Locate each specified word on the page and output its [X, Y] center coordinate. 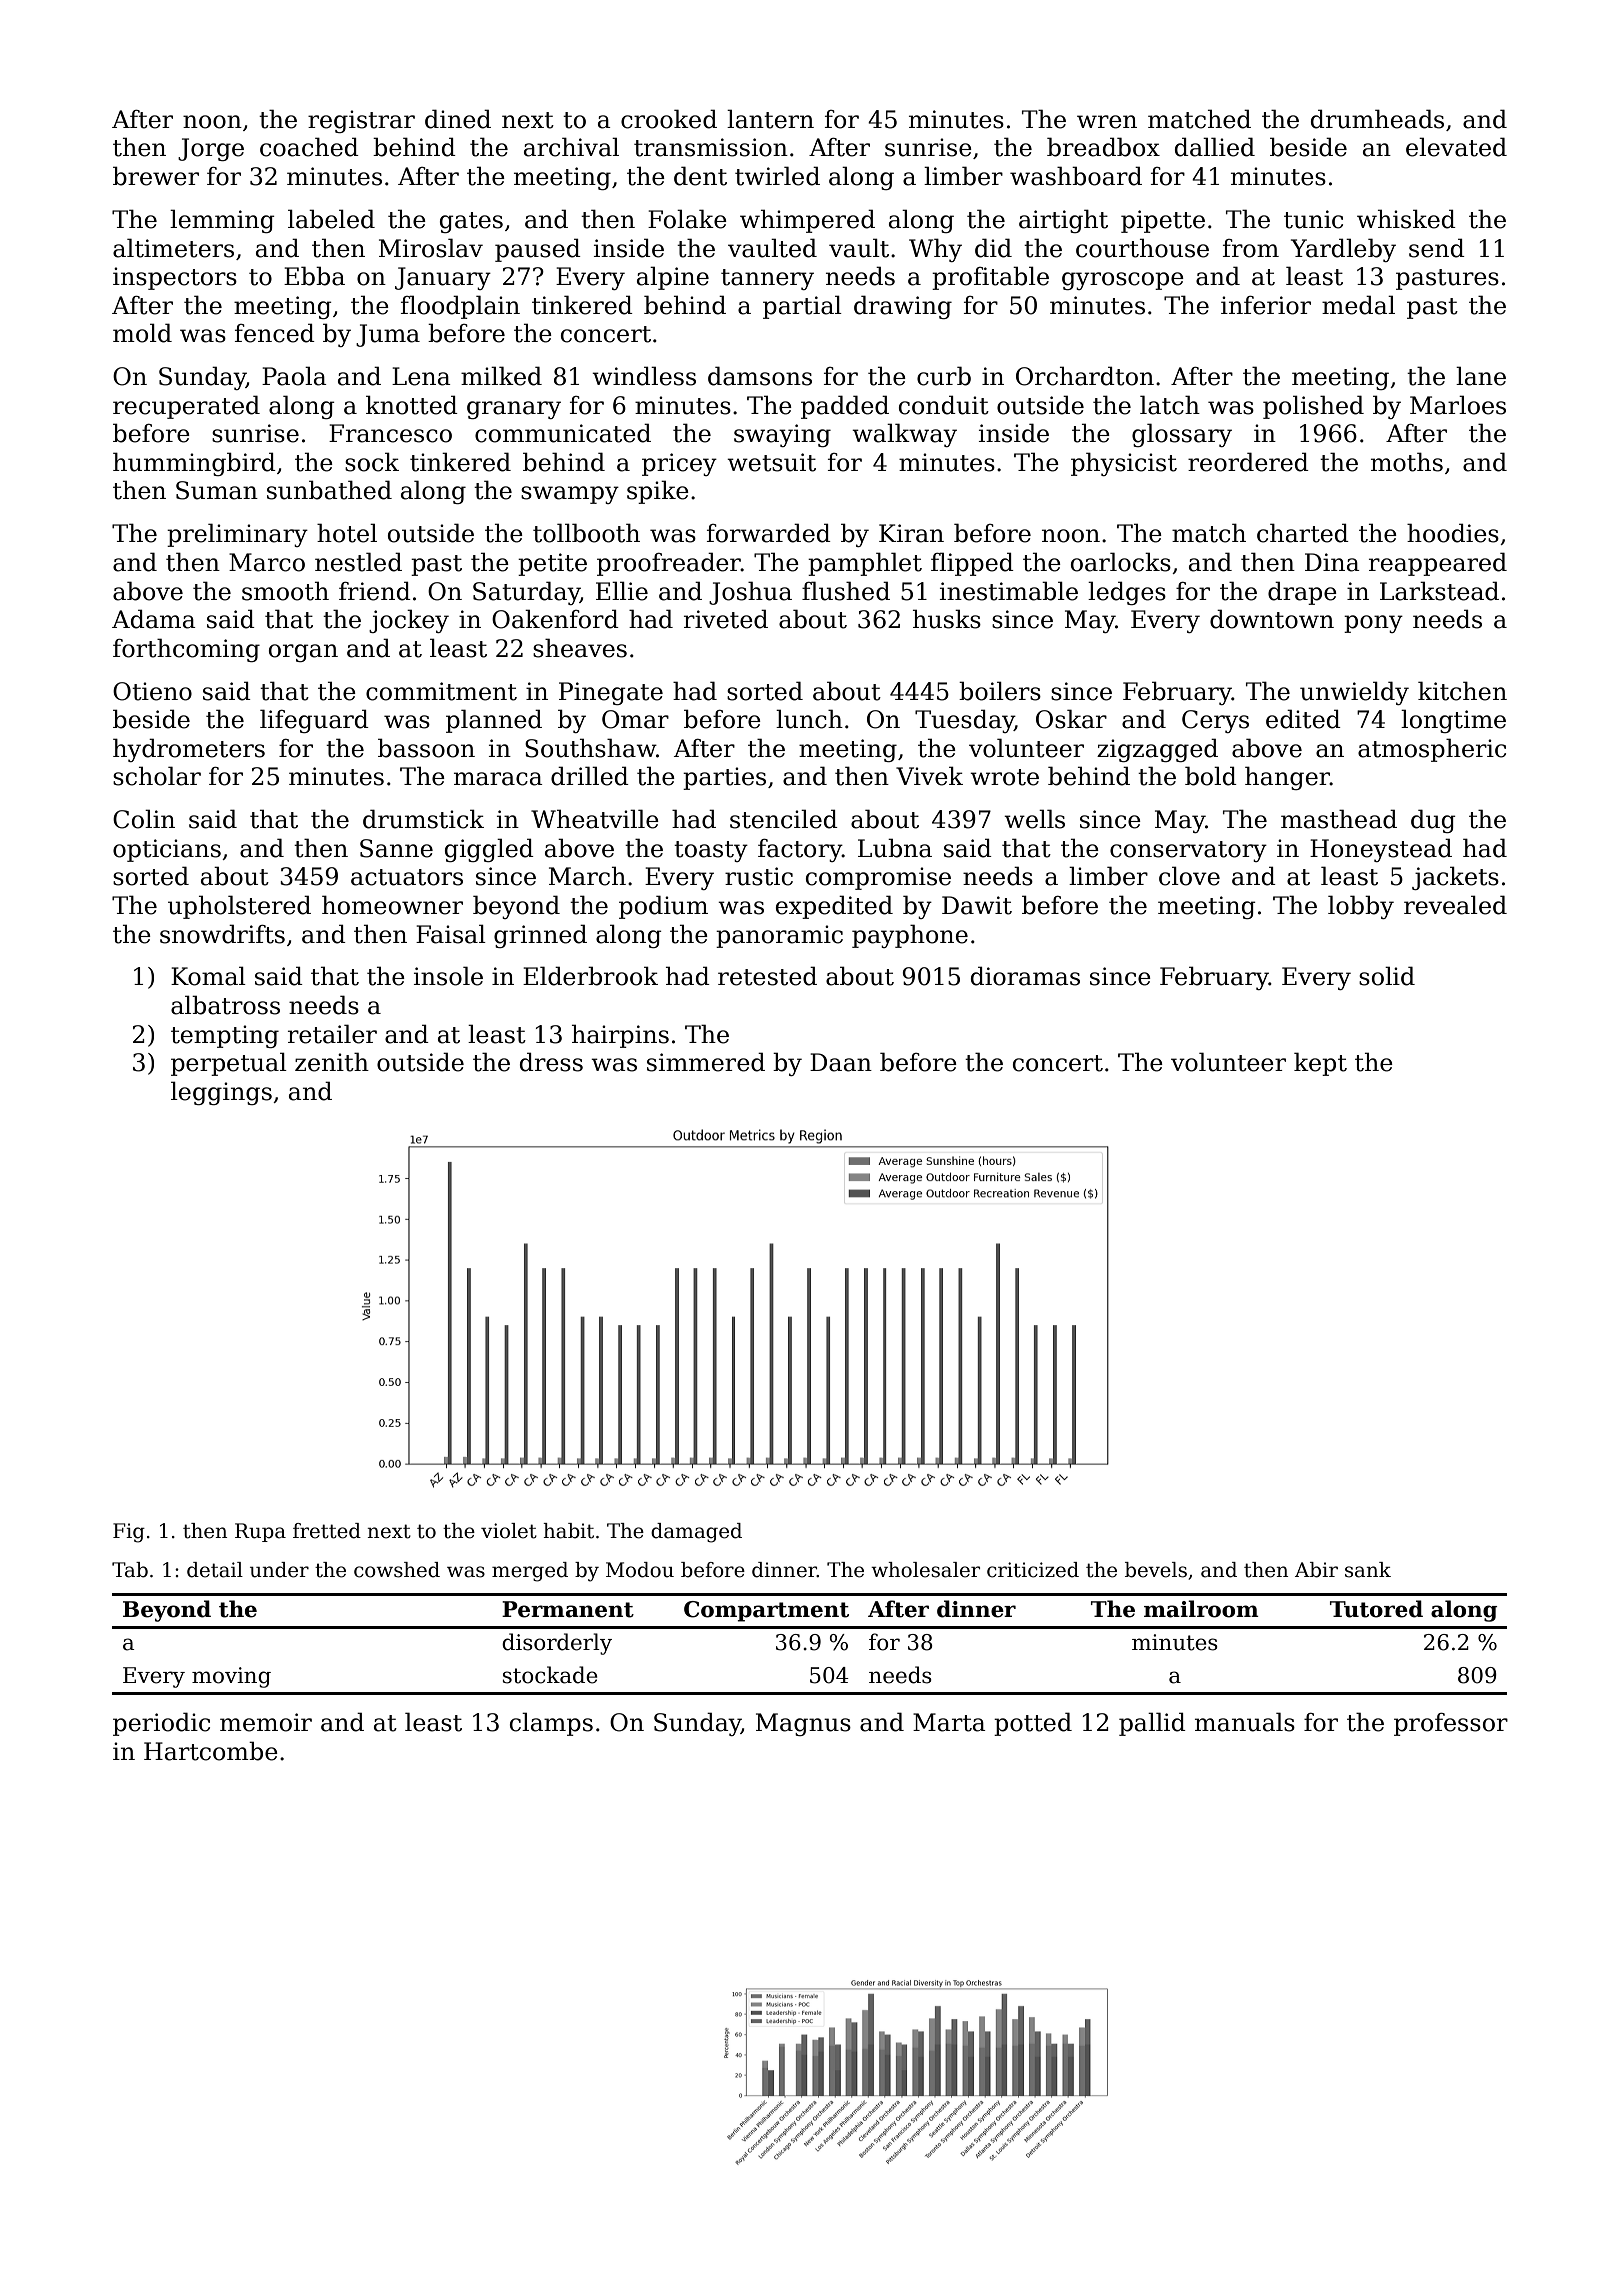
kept [1320, 1064]
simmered [706, 1062]
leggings [221, 1093]
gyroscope [1123, 281]
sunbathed [329, 490]
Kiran [911, 533]
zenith [332, 1062]
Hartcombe [211, 1751]
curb [944, 376]
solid [1387, 976]
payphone [910, 936]
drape [1302, 593]
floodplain [460, 307]
